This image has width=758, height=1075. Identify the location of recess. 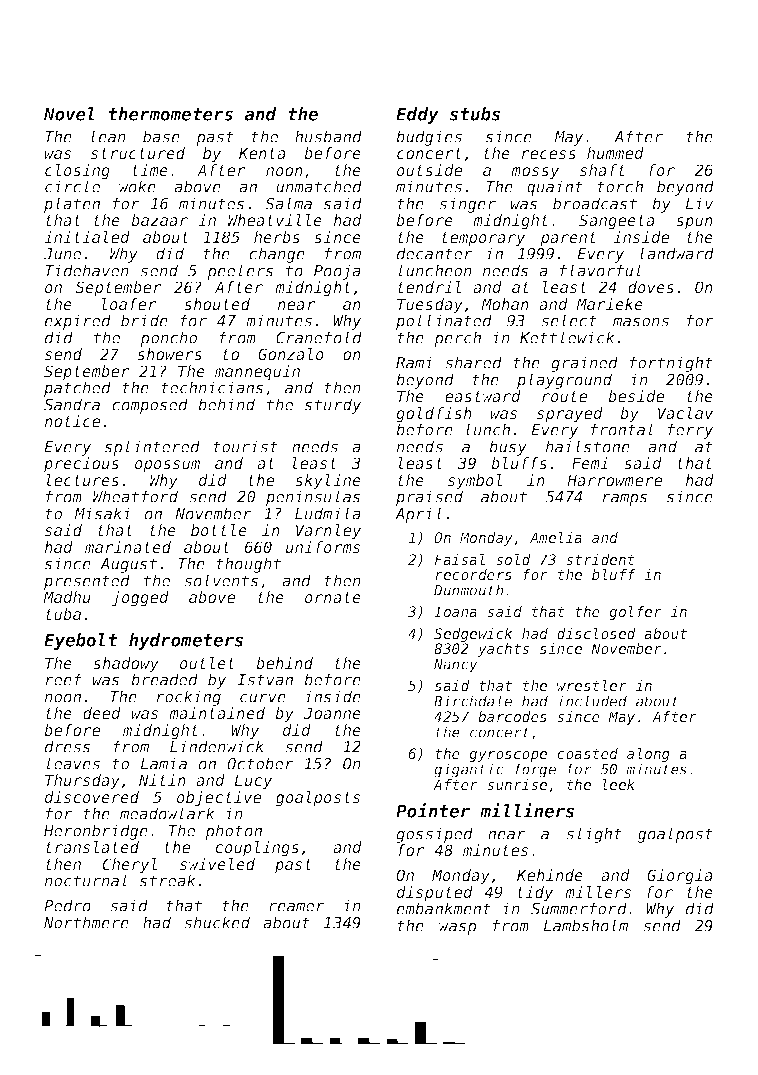
(548, 154).
